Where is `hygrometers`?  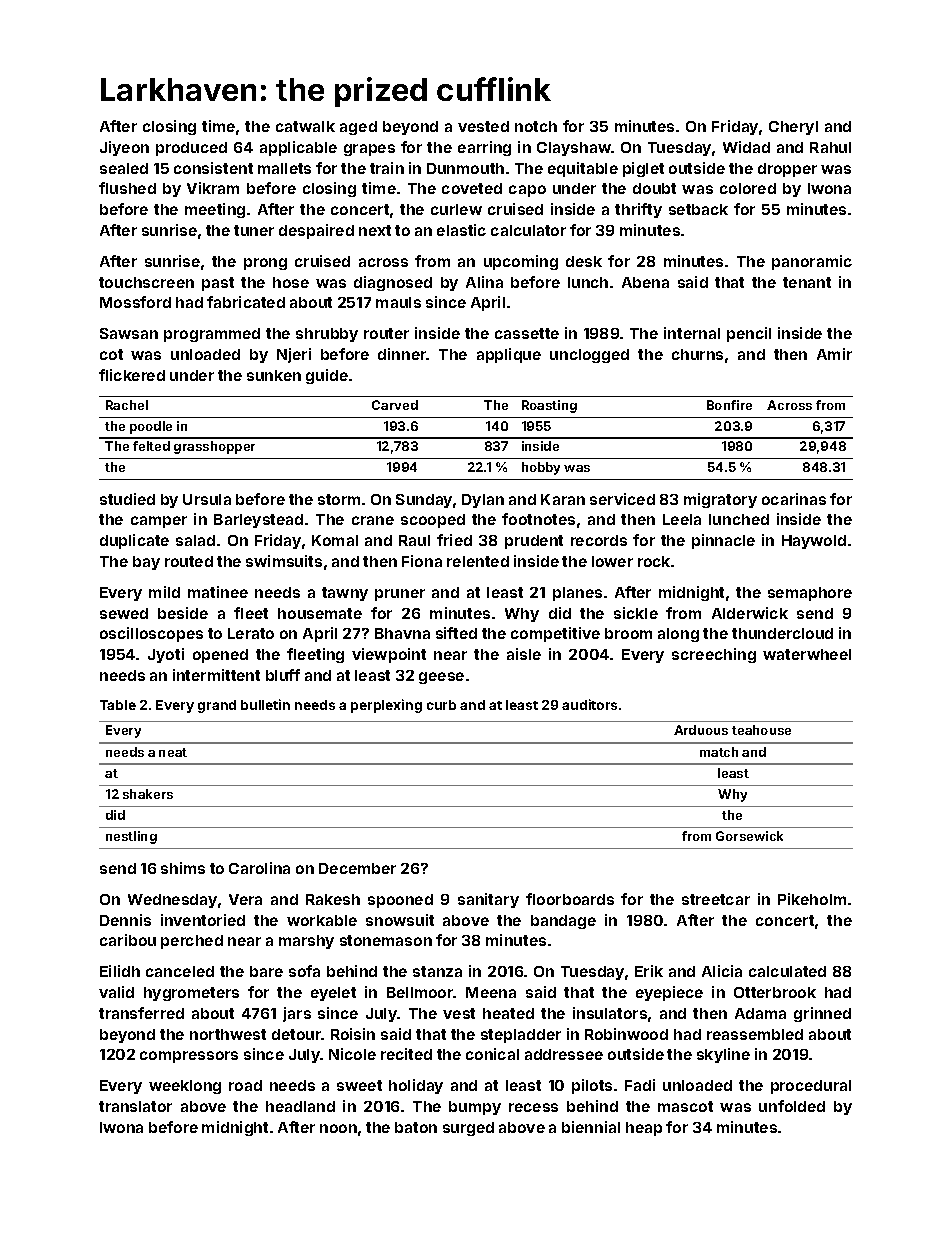
hygrometers is located at coordinates (191, 994).
